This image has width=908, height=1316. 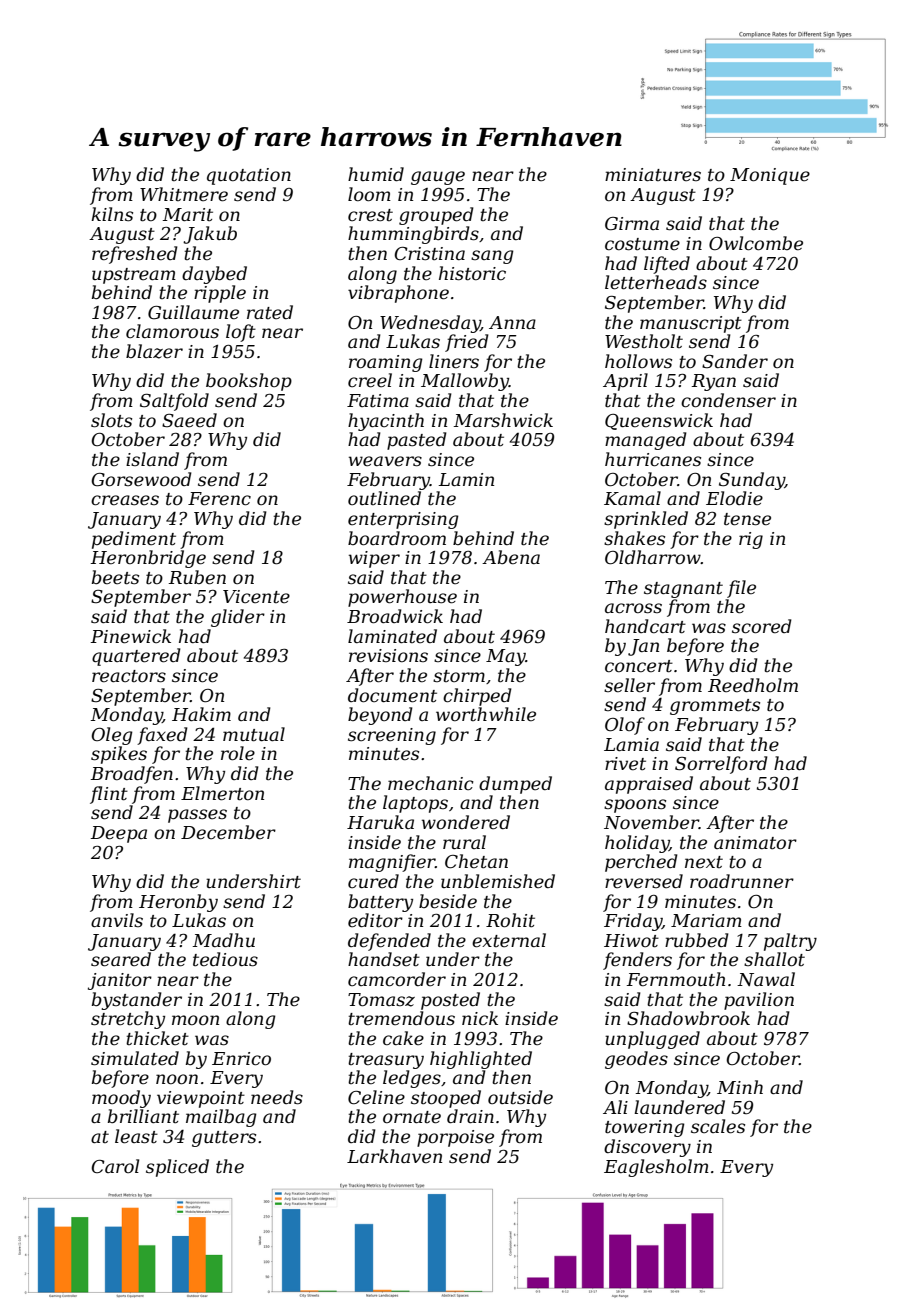 I want to click on lifted, so click(x=667, y=265).
